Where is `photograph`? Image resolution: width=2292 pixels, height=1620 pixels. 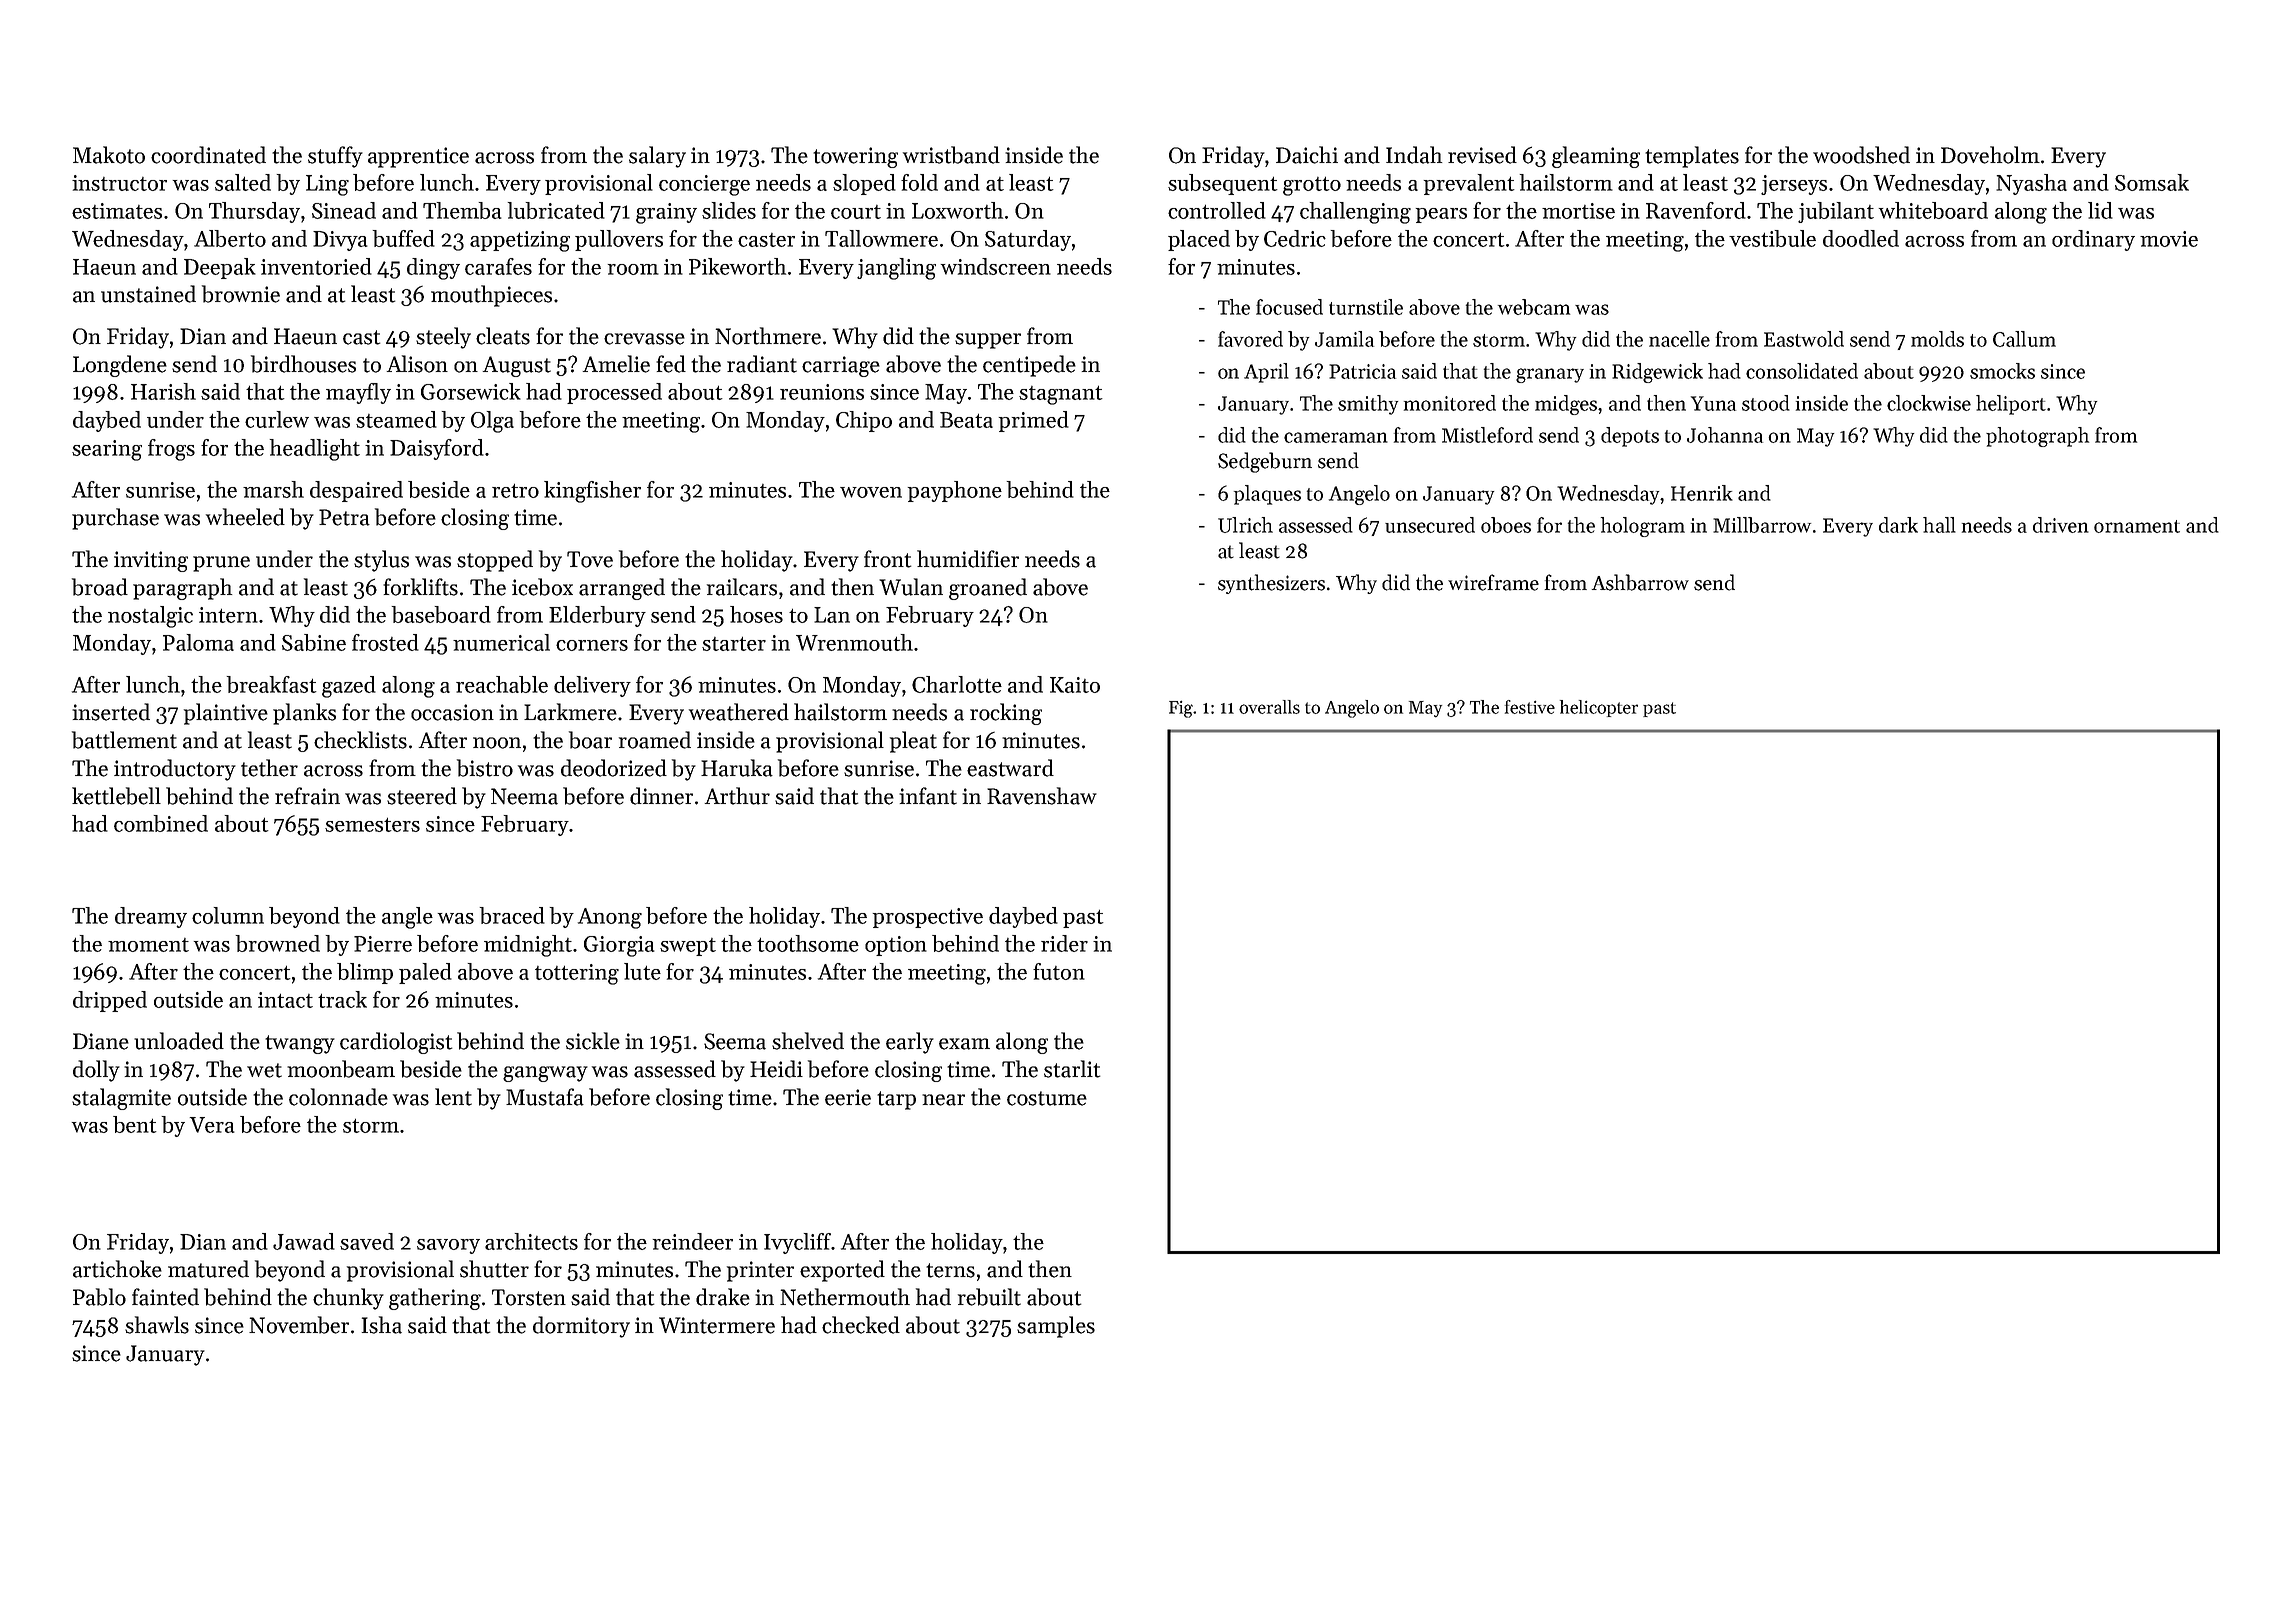
photograph is located at coordinates (2037, 437).
